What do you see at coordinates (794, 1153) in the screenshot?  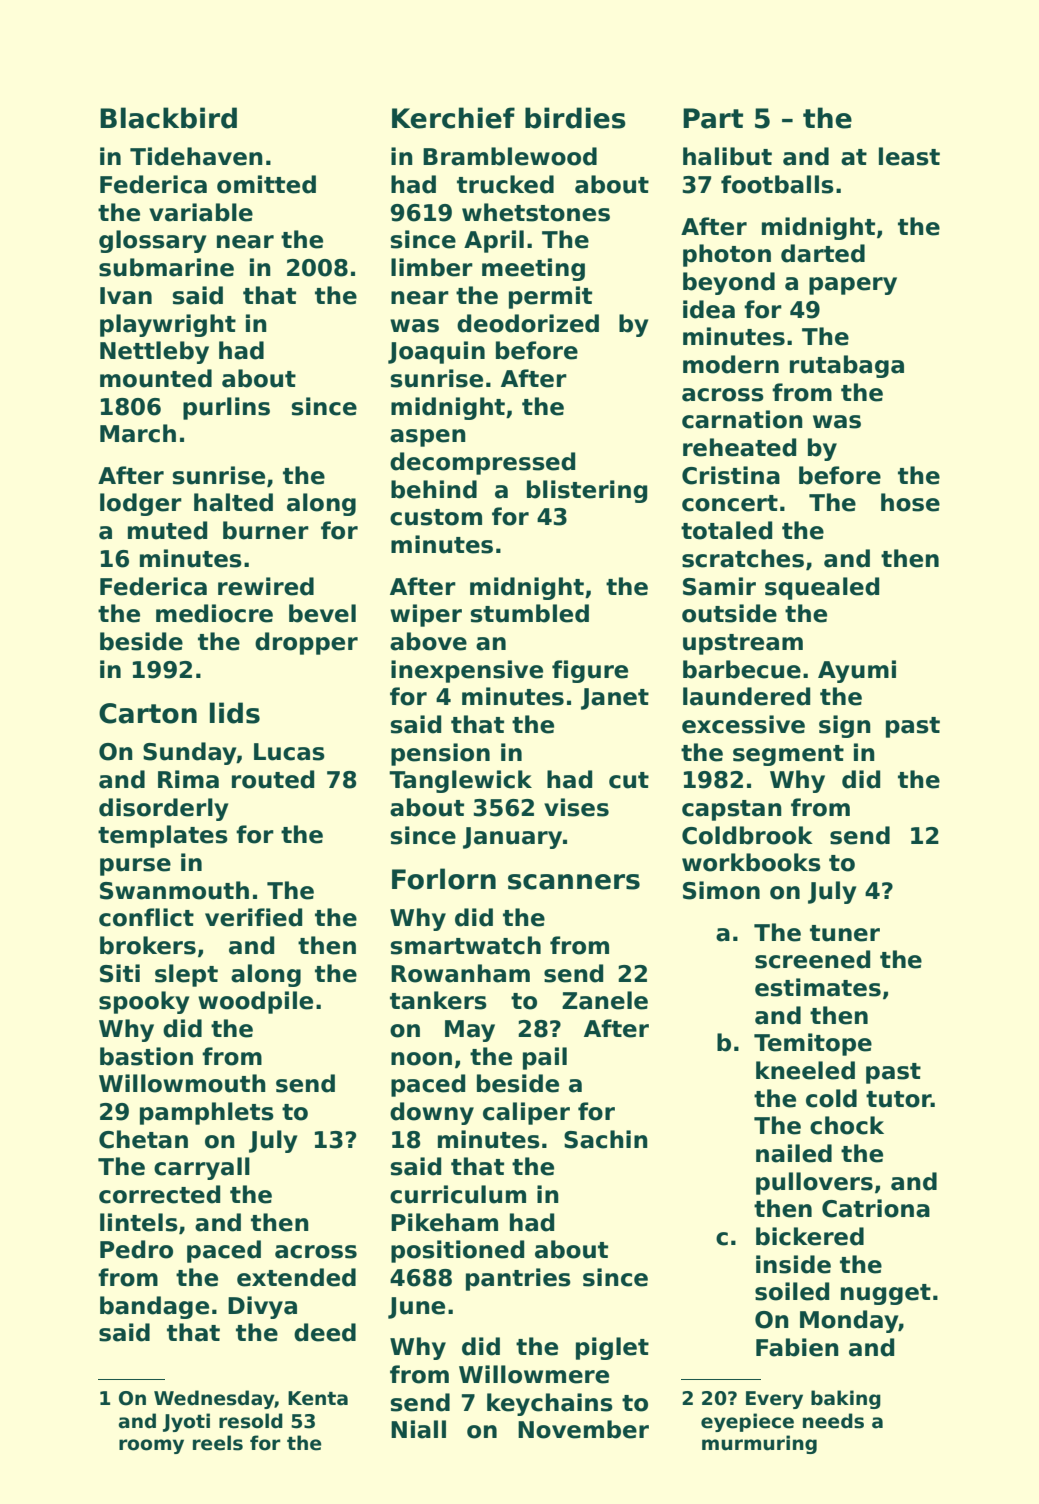 I see `nailed` at bounding box center [794, 1153].
